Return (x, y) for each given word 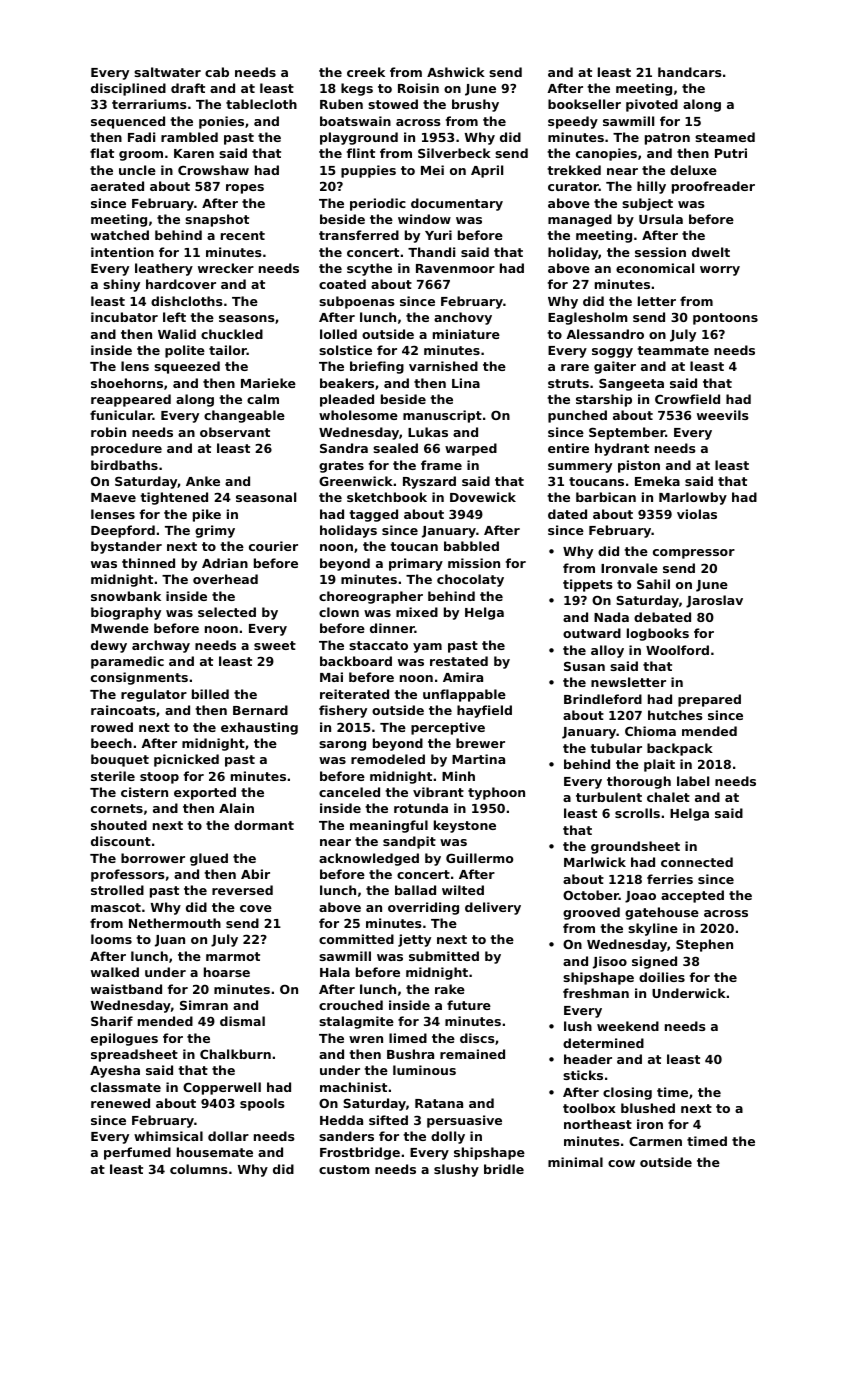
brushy (475, 105)
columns (199, 1169)
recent (243, 235)
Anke (203, 481)
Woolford (677, 650)
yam (427, 648)
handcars (690, 72)
